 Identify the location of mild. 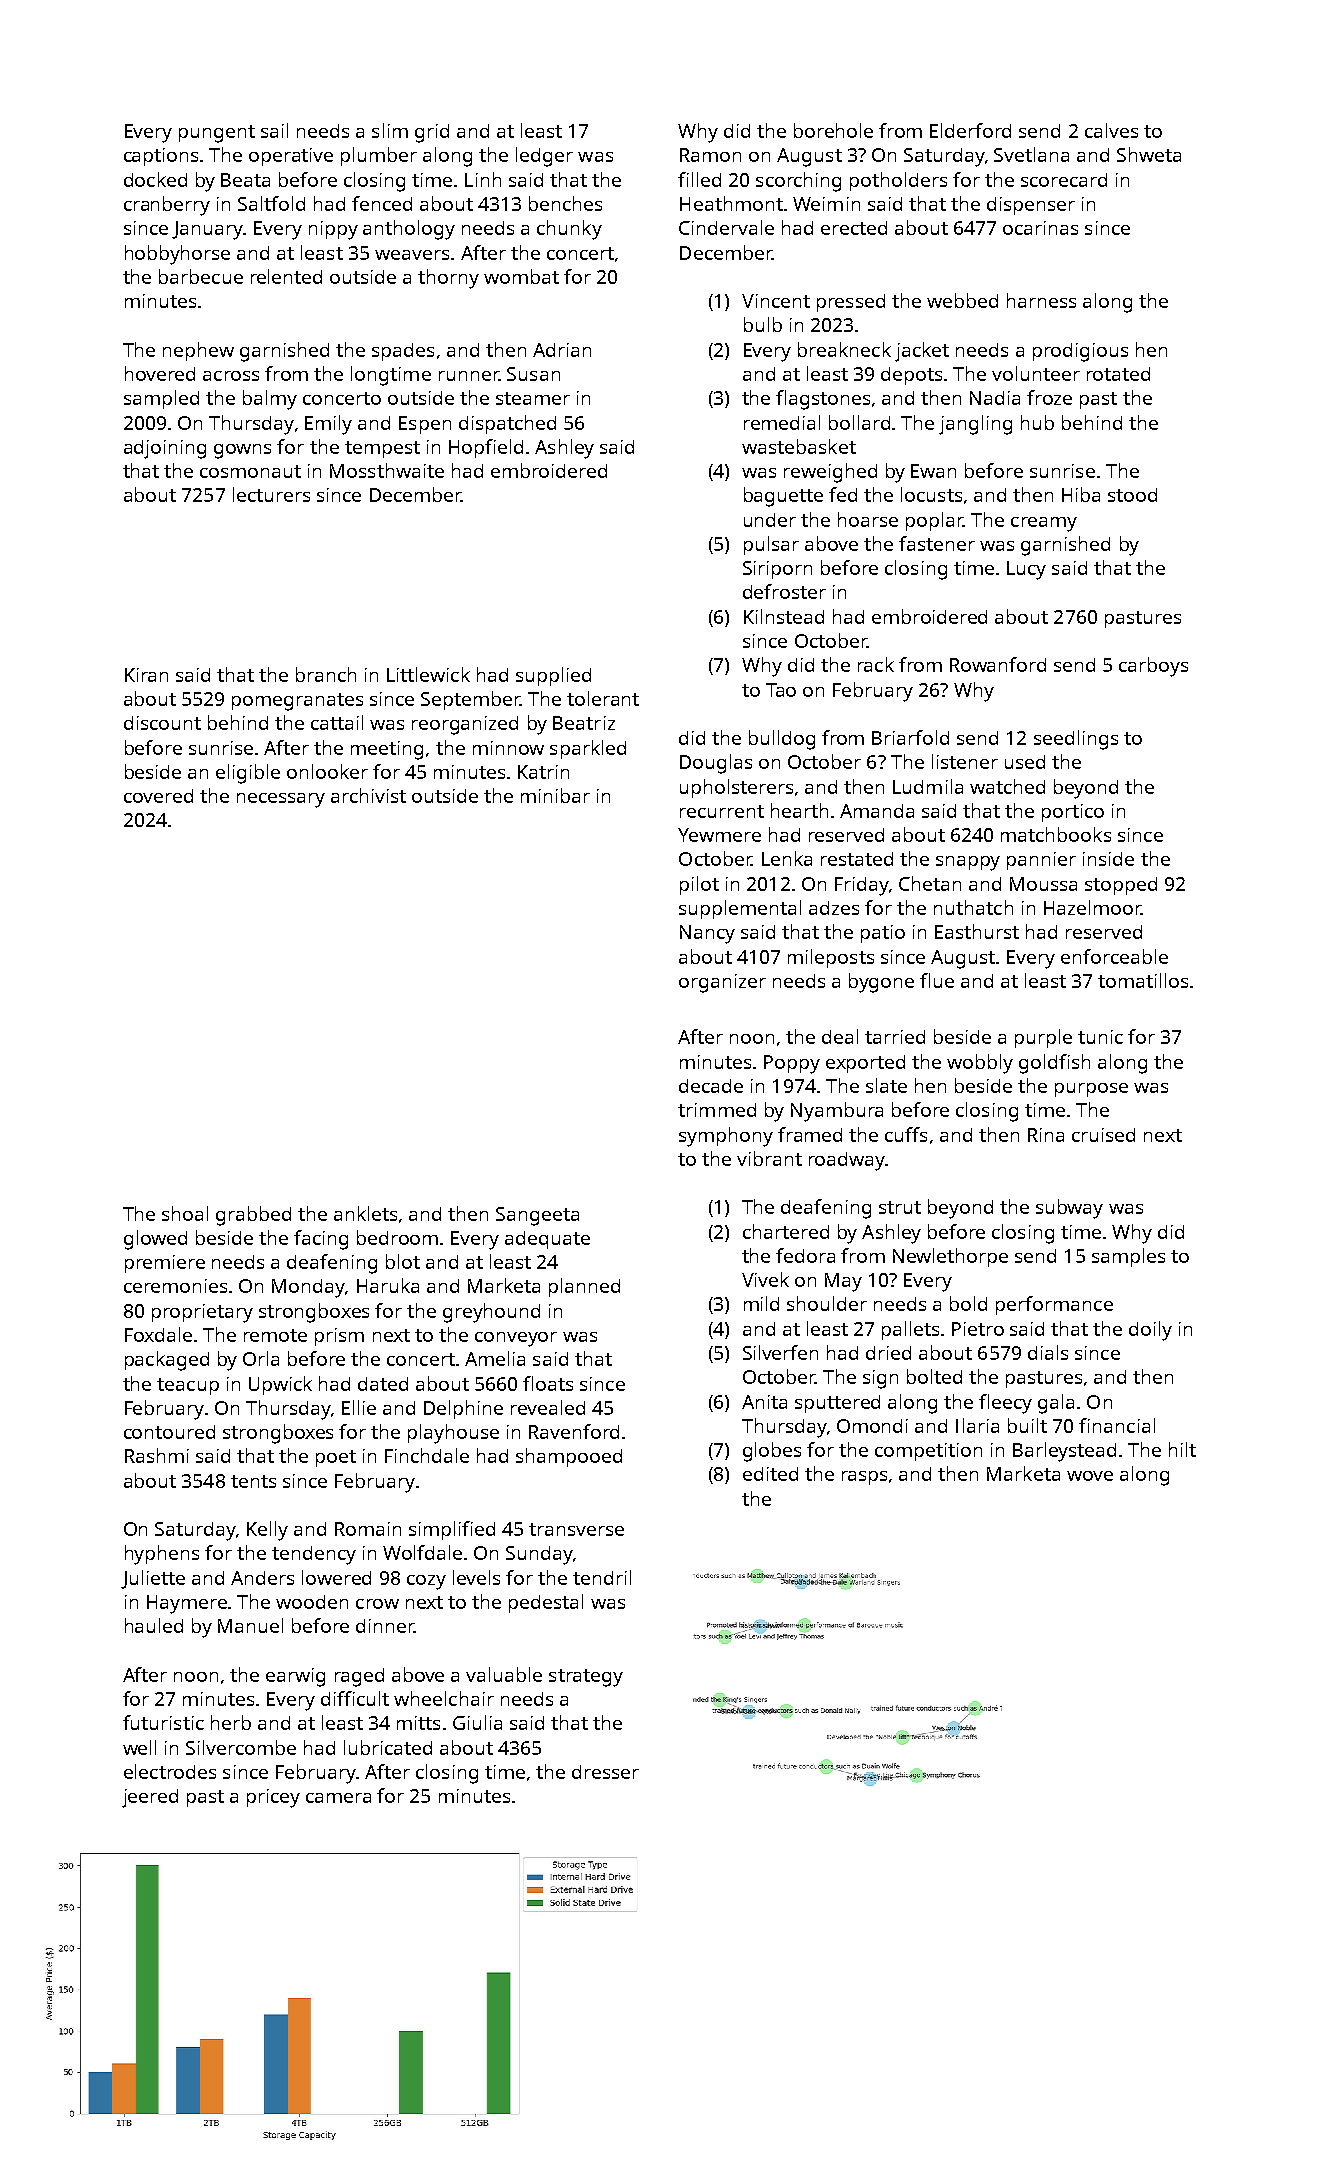
(761, 1303).
